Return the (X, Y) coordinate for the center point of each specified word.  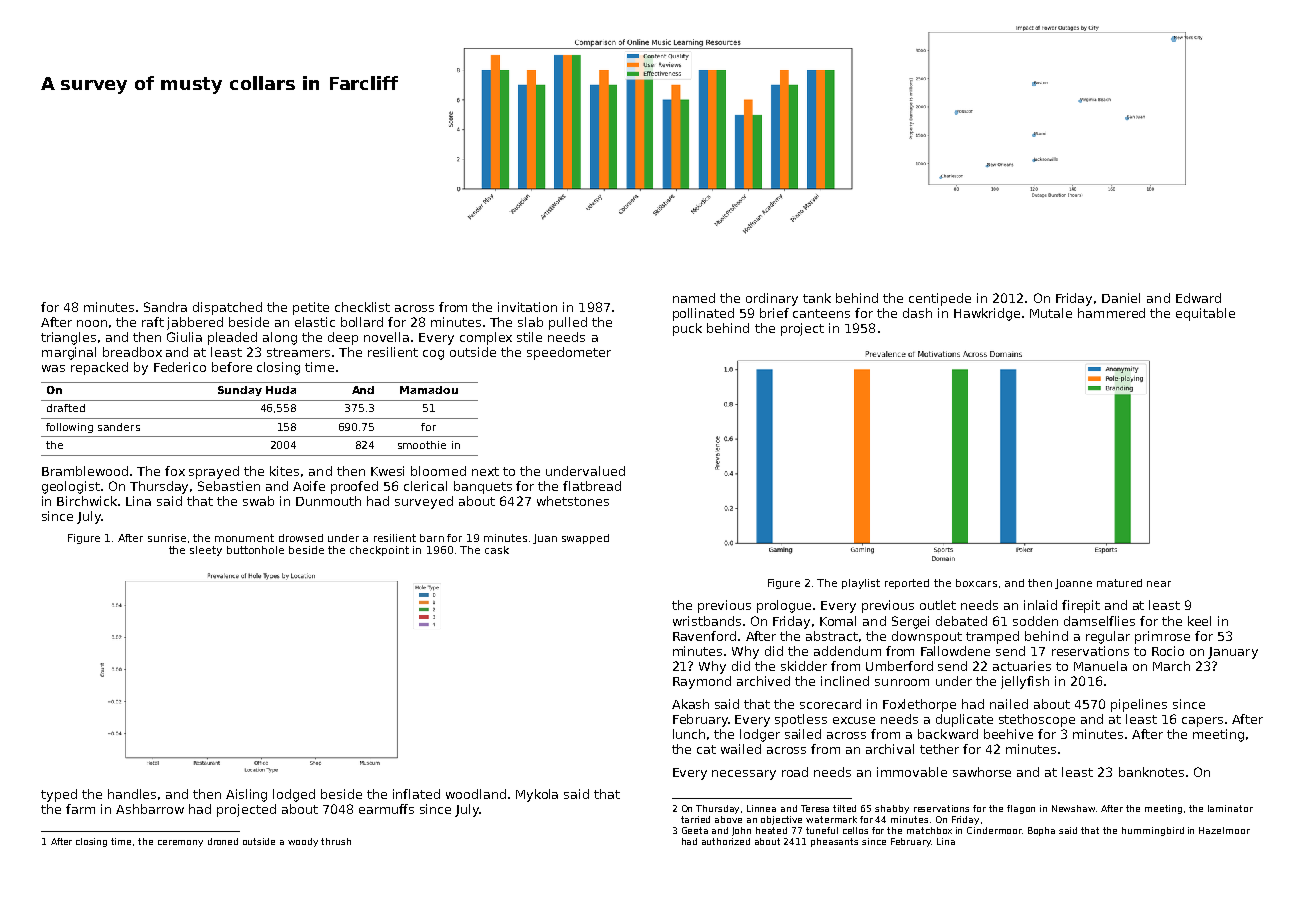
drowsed (301, 538)
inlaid (1040, 605)
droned (223, 841)
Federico (180, 367)
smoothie (422, 445)
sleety (206, 551)
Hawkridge (987, 314)
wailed (741, 749)
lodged (294, 795)
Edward (1198, 298)
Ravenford (704, 636)
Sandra (165, 307)
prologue (784, 606)
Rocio (1168, 651)
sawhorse (982, 772)
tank (817, 298)
